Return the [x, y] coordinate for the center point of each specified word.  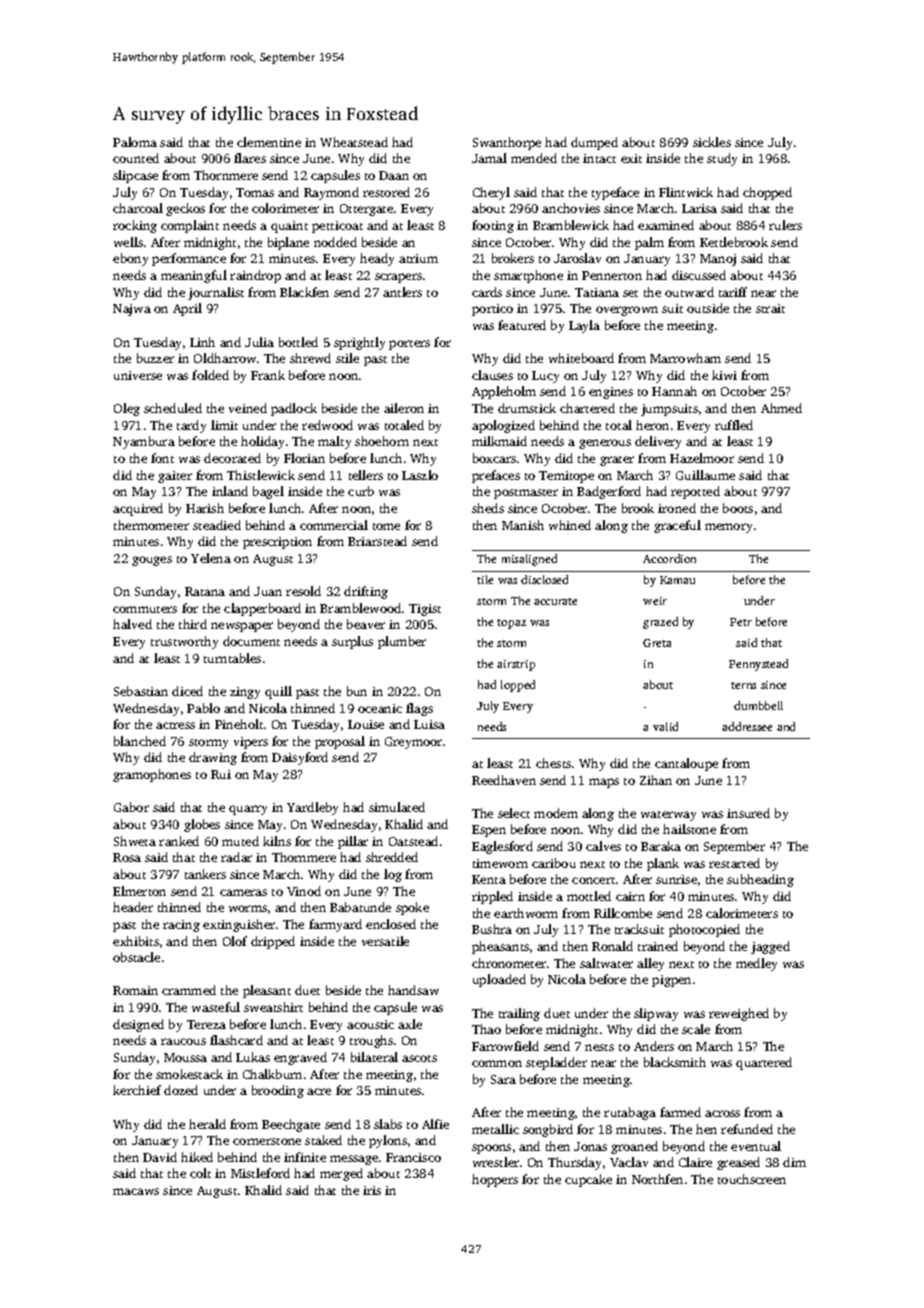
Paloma [135, 142]
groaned [634, 1147]
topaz [511, 624]
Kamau [677, 580]
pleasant [267, 991]
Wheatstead [354, 142]
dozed [181, 1090]
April [187, 309]
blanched [140, 741]
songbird [548, 1130]
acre [319, 1091]
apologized [503, 426]
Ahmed [781, 408]
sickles [712, 142]
